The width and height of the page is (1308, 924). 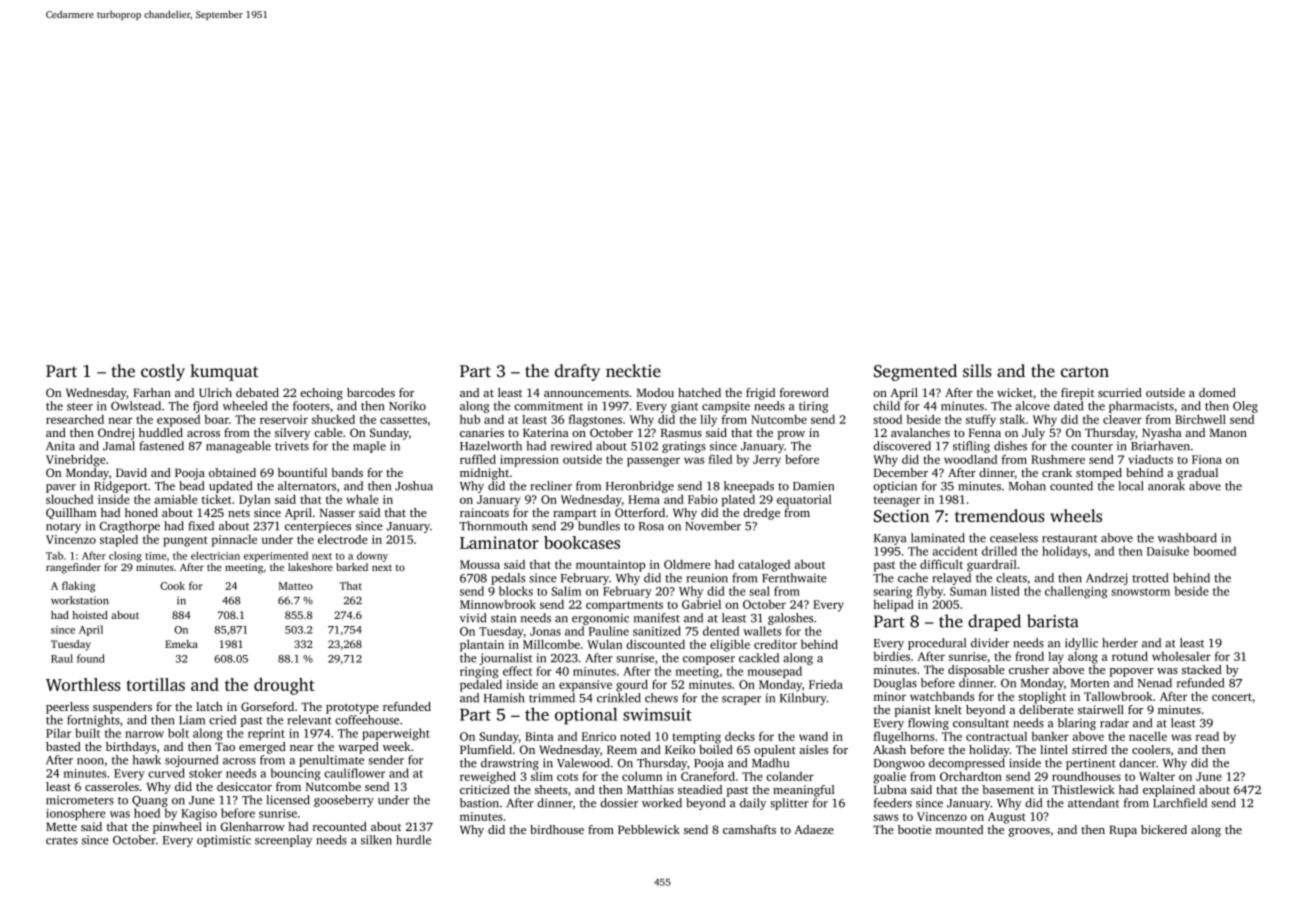 I want to click on desiccator, so click(x=244, y=786).
